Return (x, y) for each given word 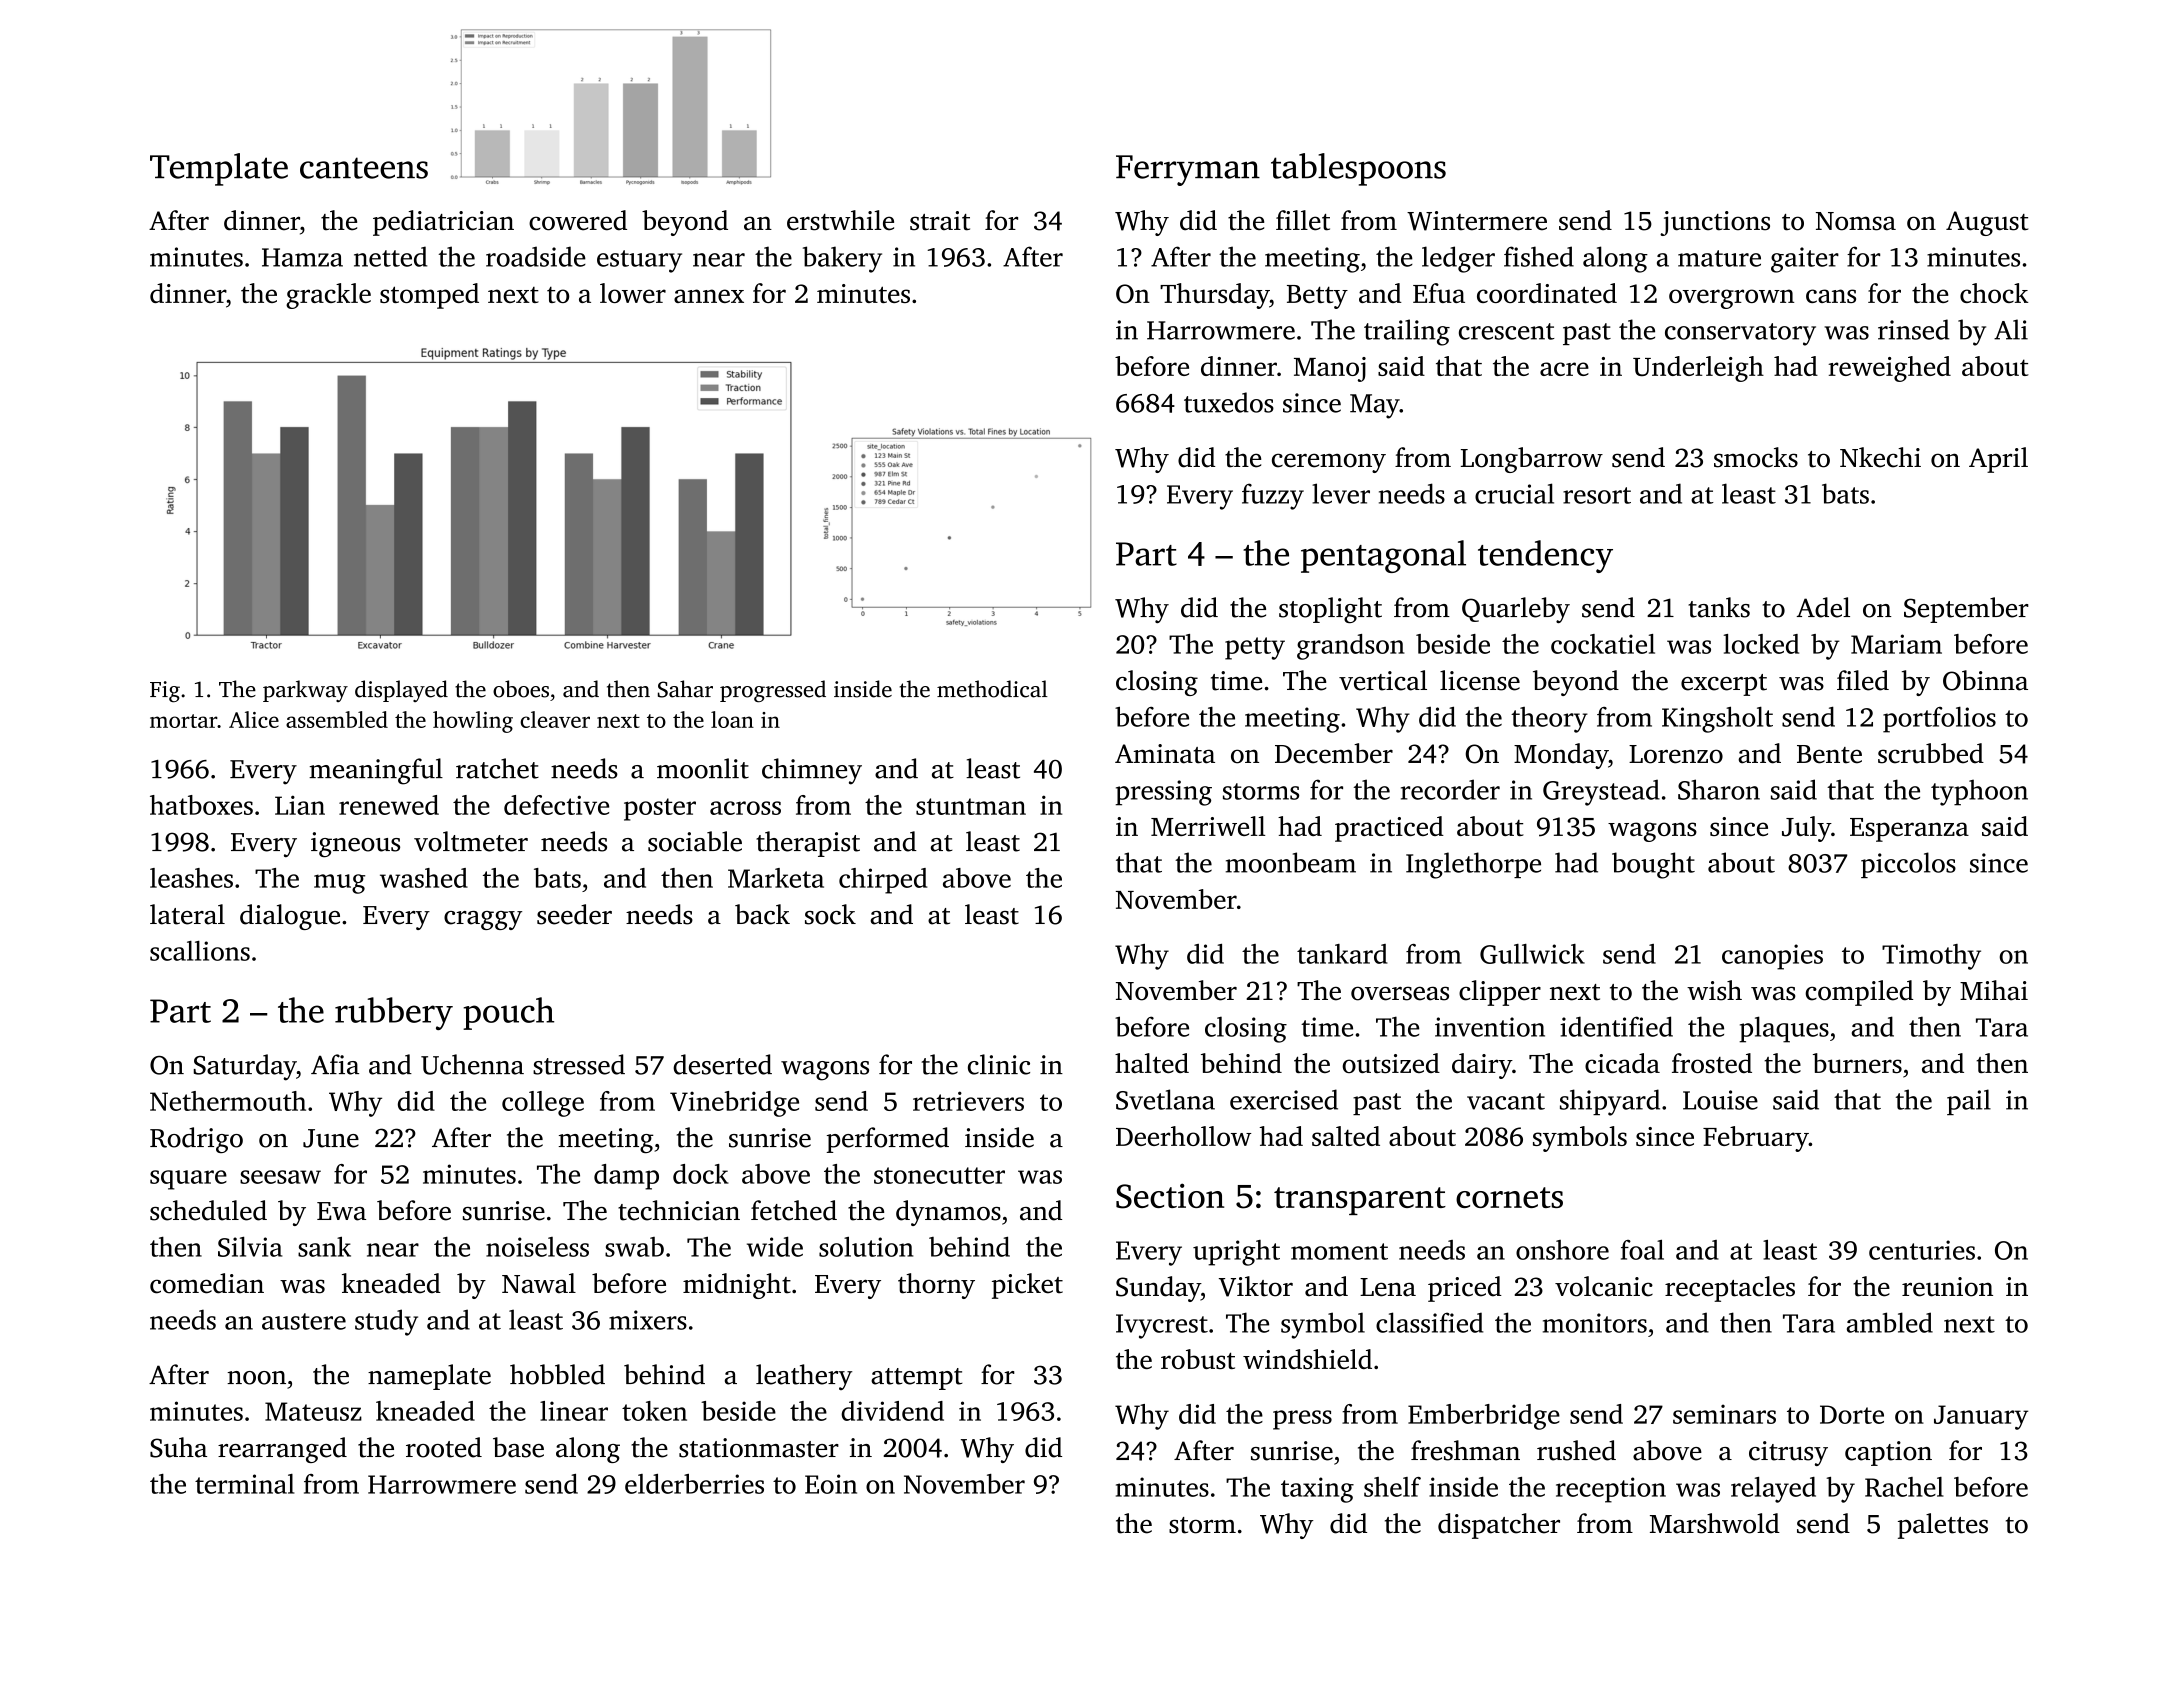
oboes (521, 689)
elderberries (694, 1484)
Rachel (1904, 1487)
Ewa (341, 1211)
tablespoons (1358, 169)
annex (709, 296)
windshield (1307, 1359)
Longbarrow (1532, 460)
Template (219, 169)
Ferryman (1188, 170)
